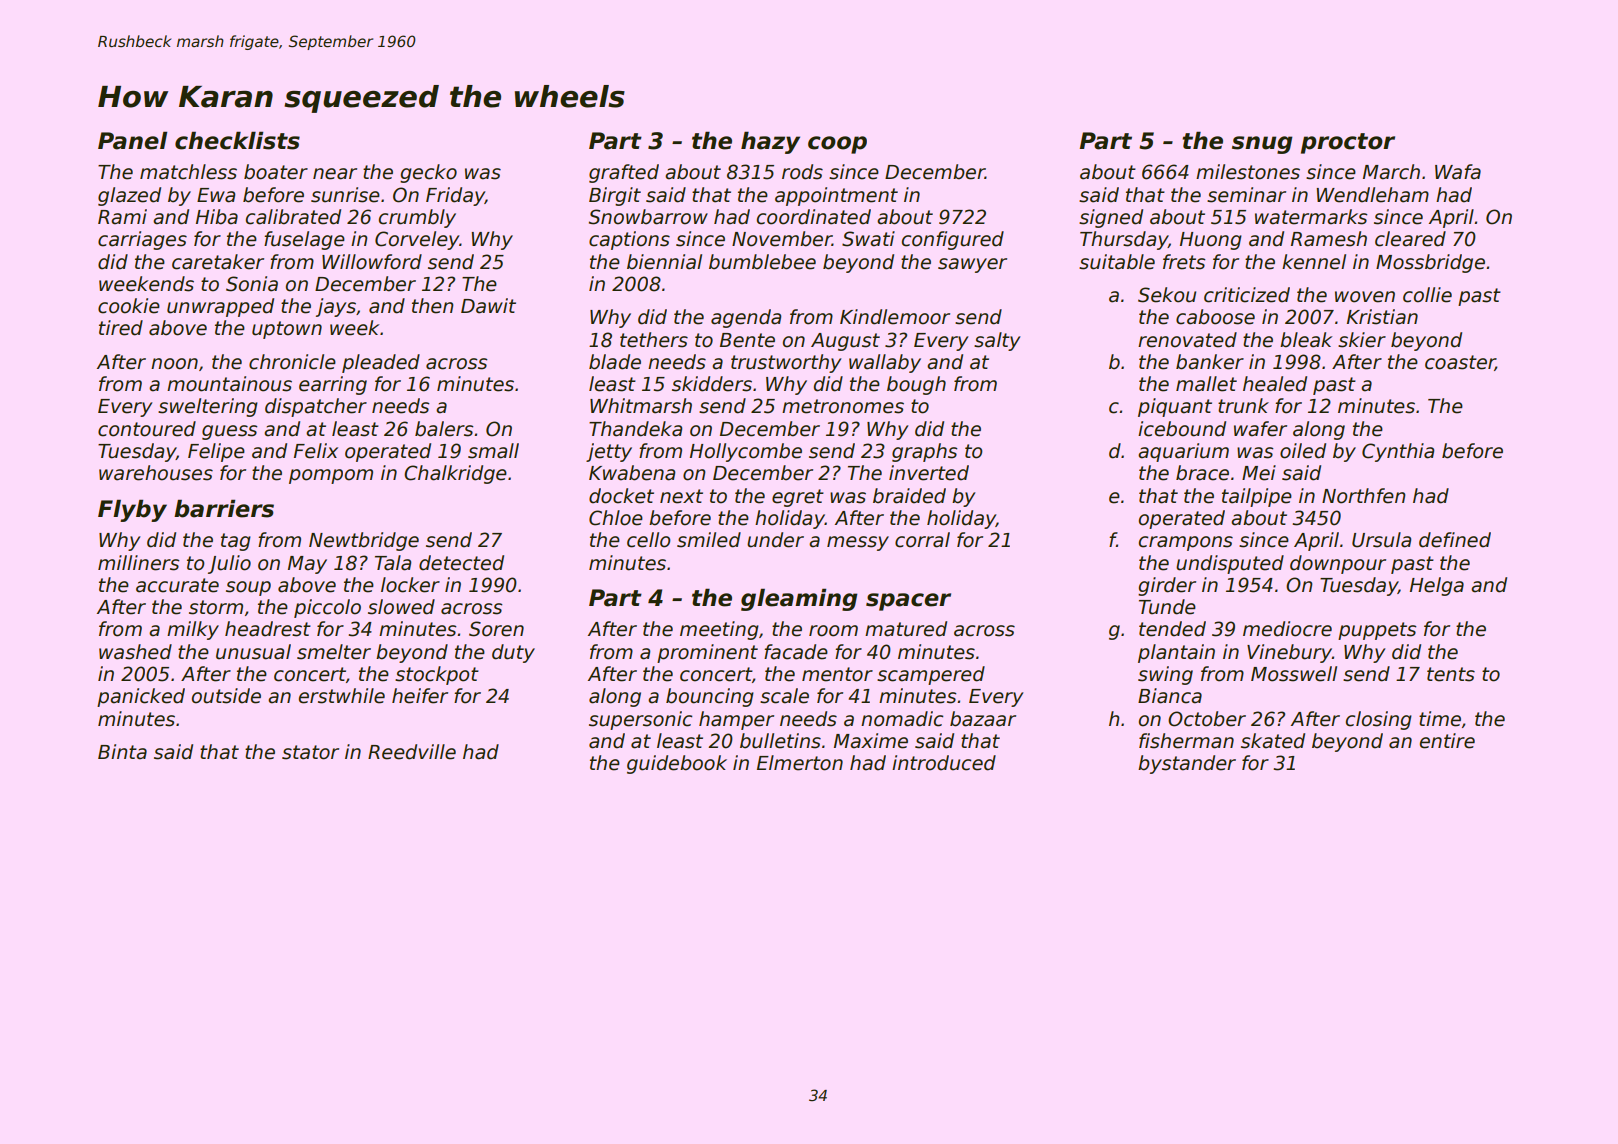  What do you see at coordinates (1167, 295) in the document?
I see `Sekou` at bounding box center [1167, 295].
